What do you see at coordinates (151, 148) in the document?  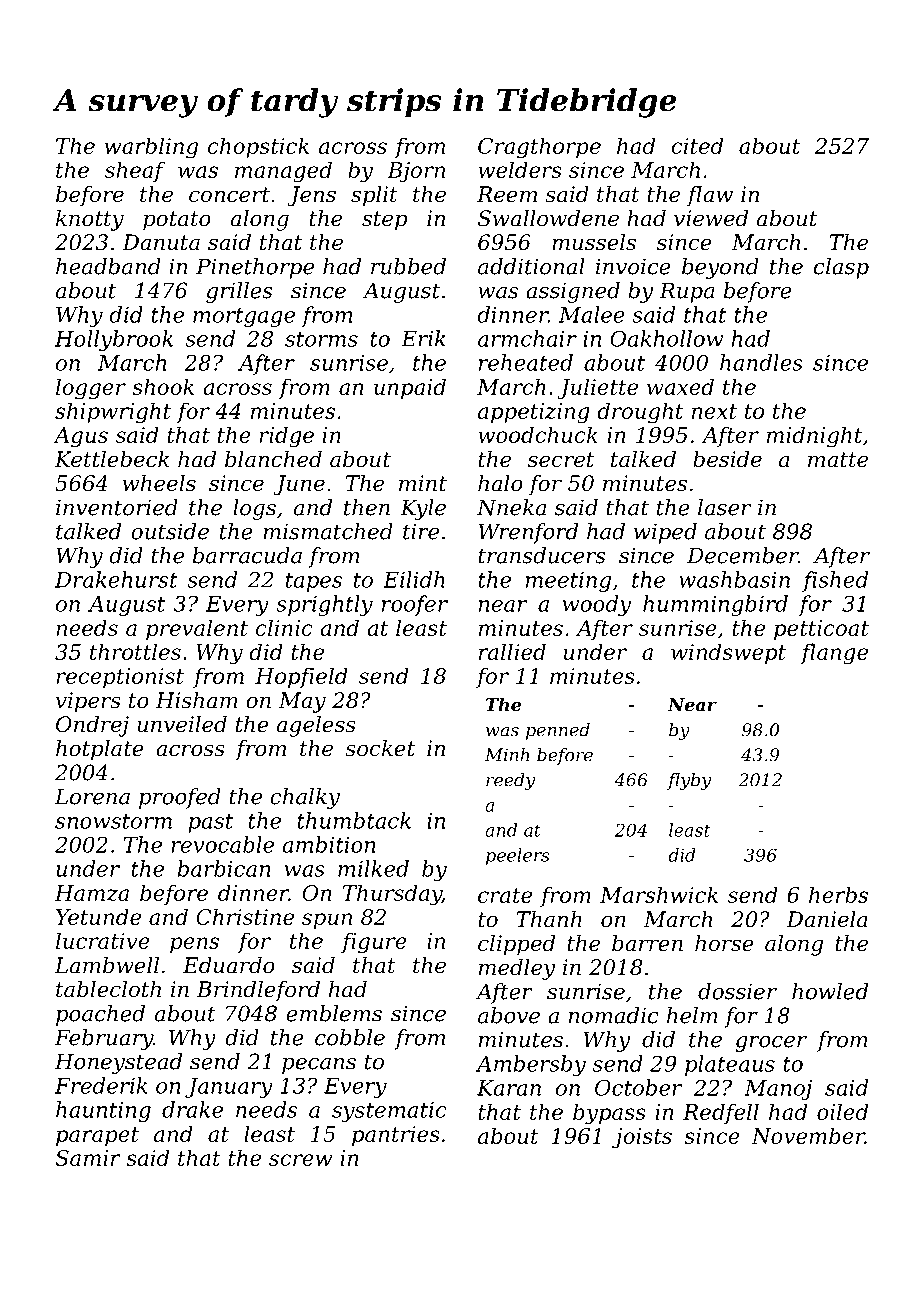 I see `warbling` at bounding box center [151, 148].
